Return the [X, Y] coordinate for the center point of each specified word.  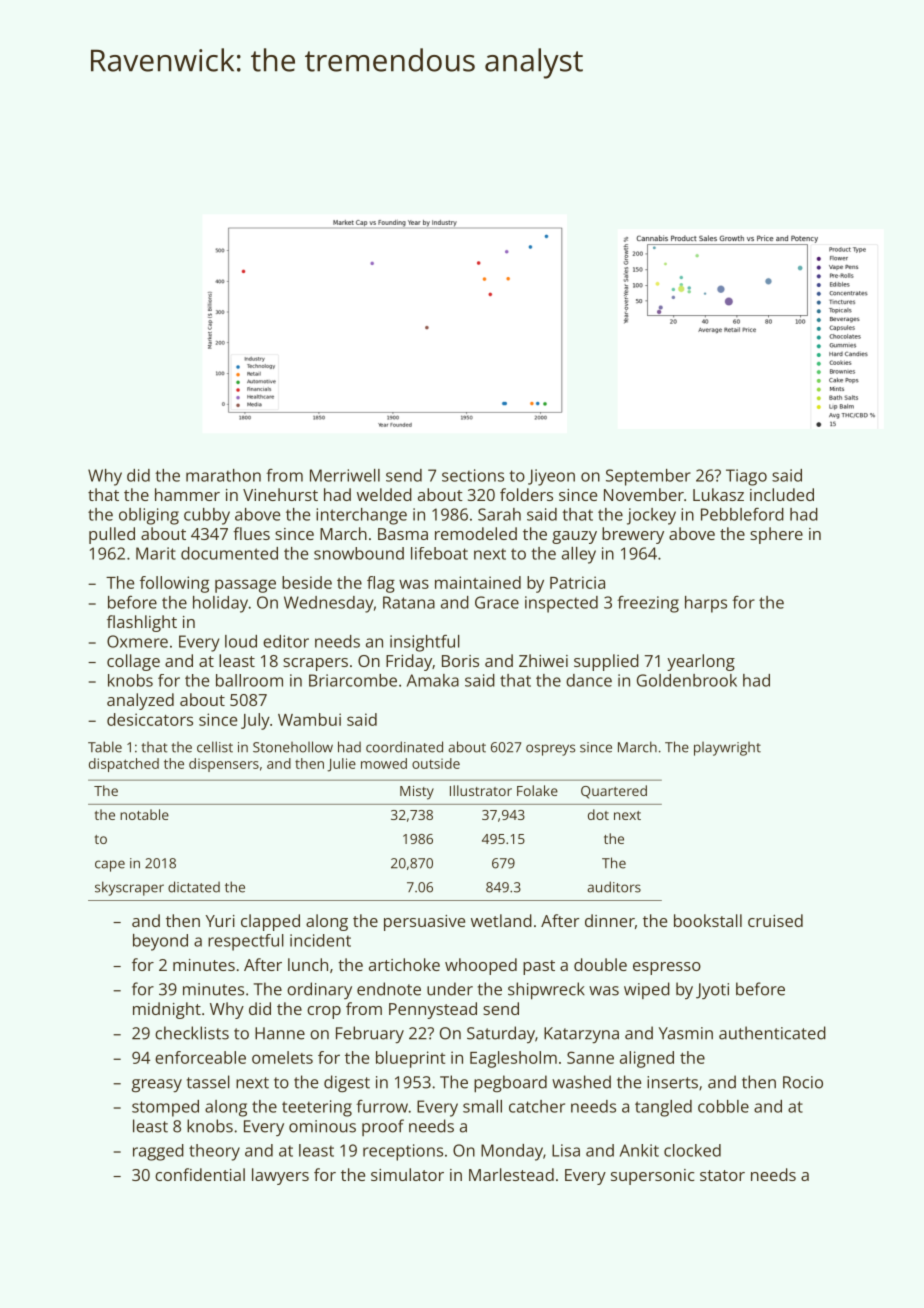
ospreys [550, 750]
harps [706, 604]
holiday [220, 604]
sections [473, 475]
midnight [167, 1010]
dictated [194, 887]
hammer [187, 494]
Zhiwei [543, 660]
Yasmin [686, 1033]
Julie [341, 765]
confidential [200, 1174]
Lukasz [718, 494]
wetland [501, 920]
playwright [727, 749]
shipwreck [546, 990]
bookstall [708, 920]
